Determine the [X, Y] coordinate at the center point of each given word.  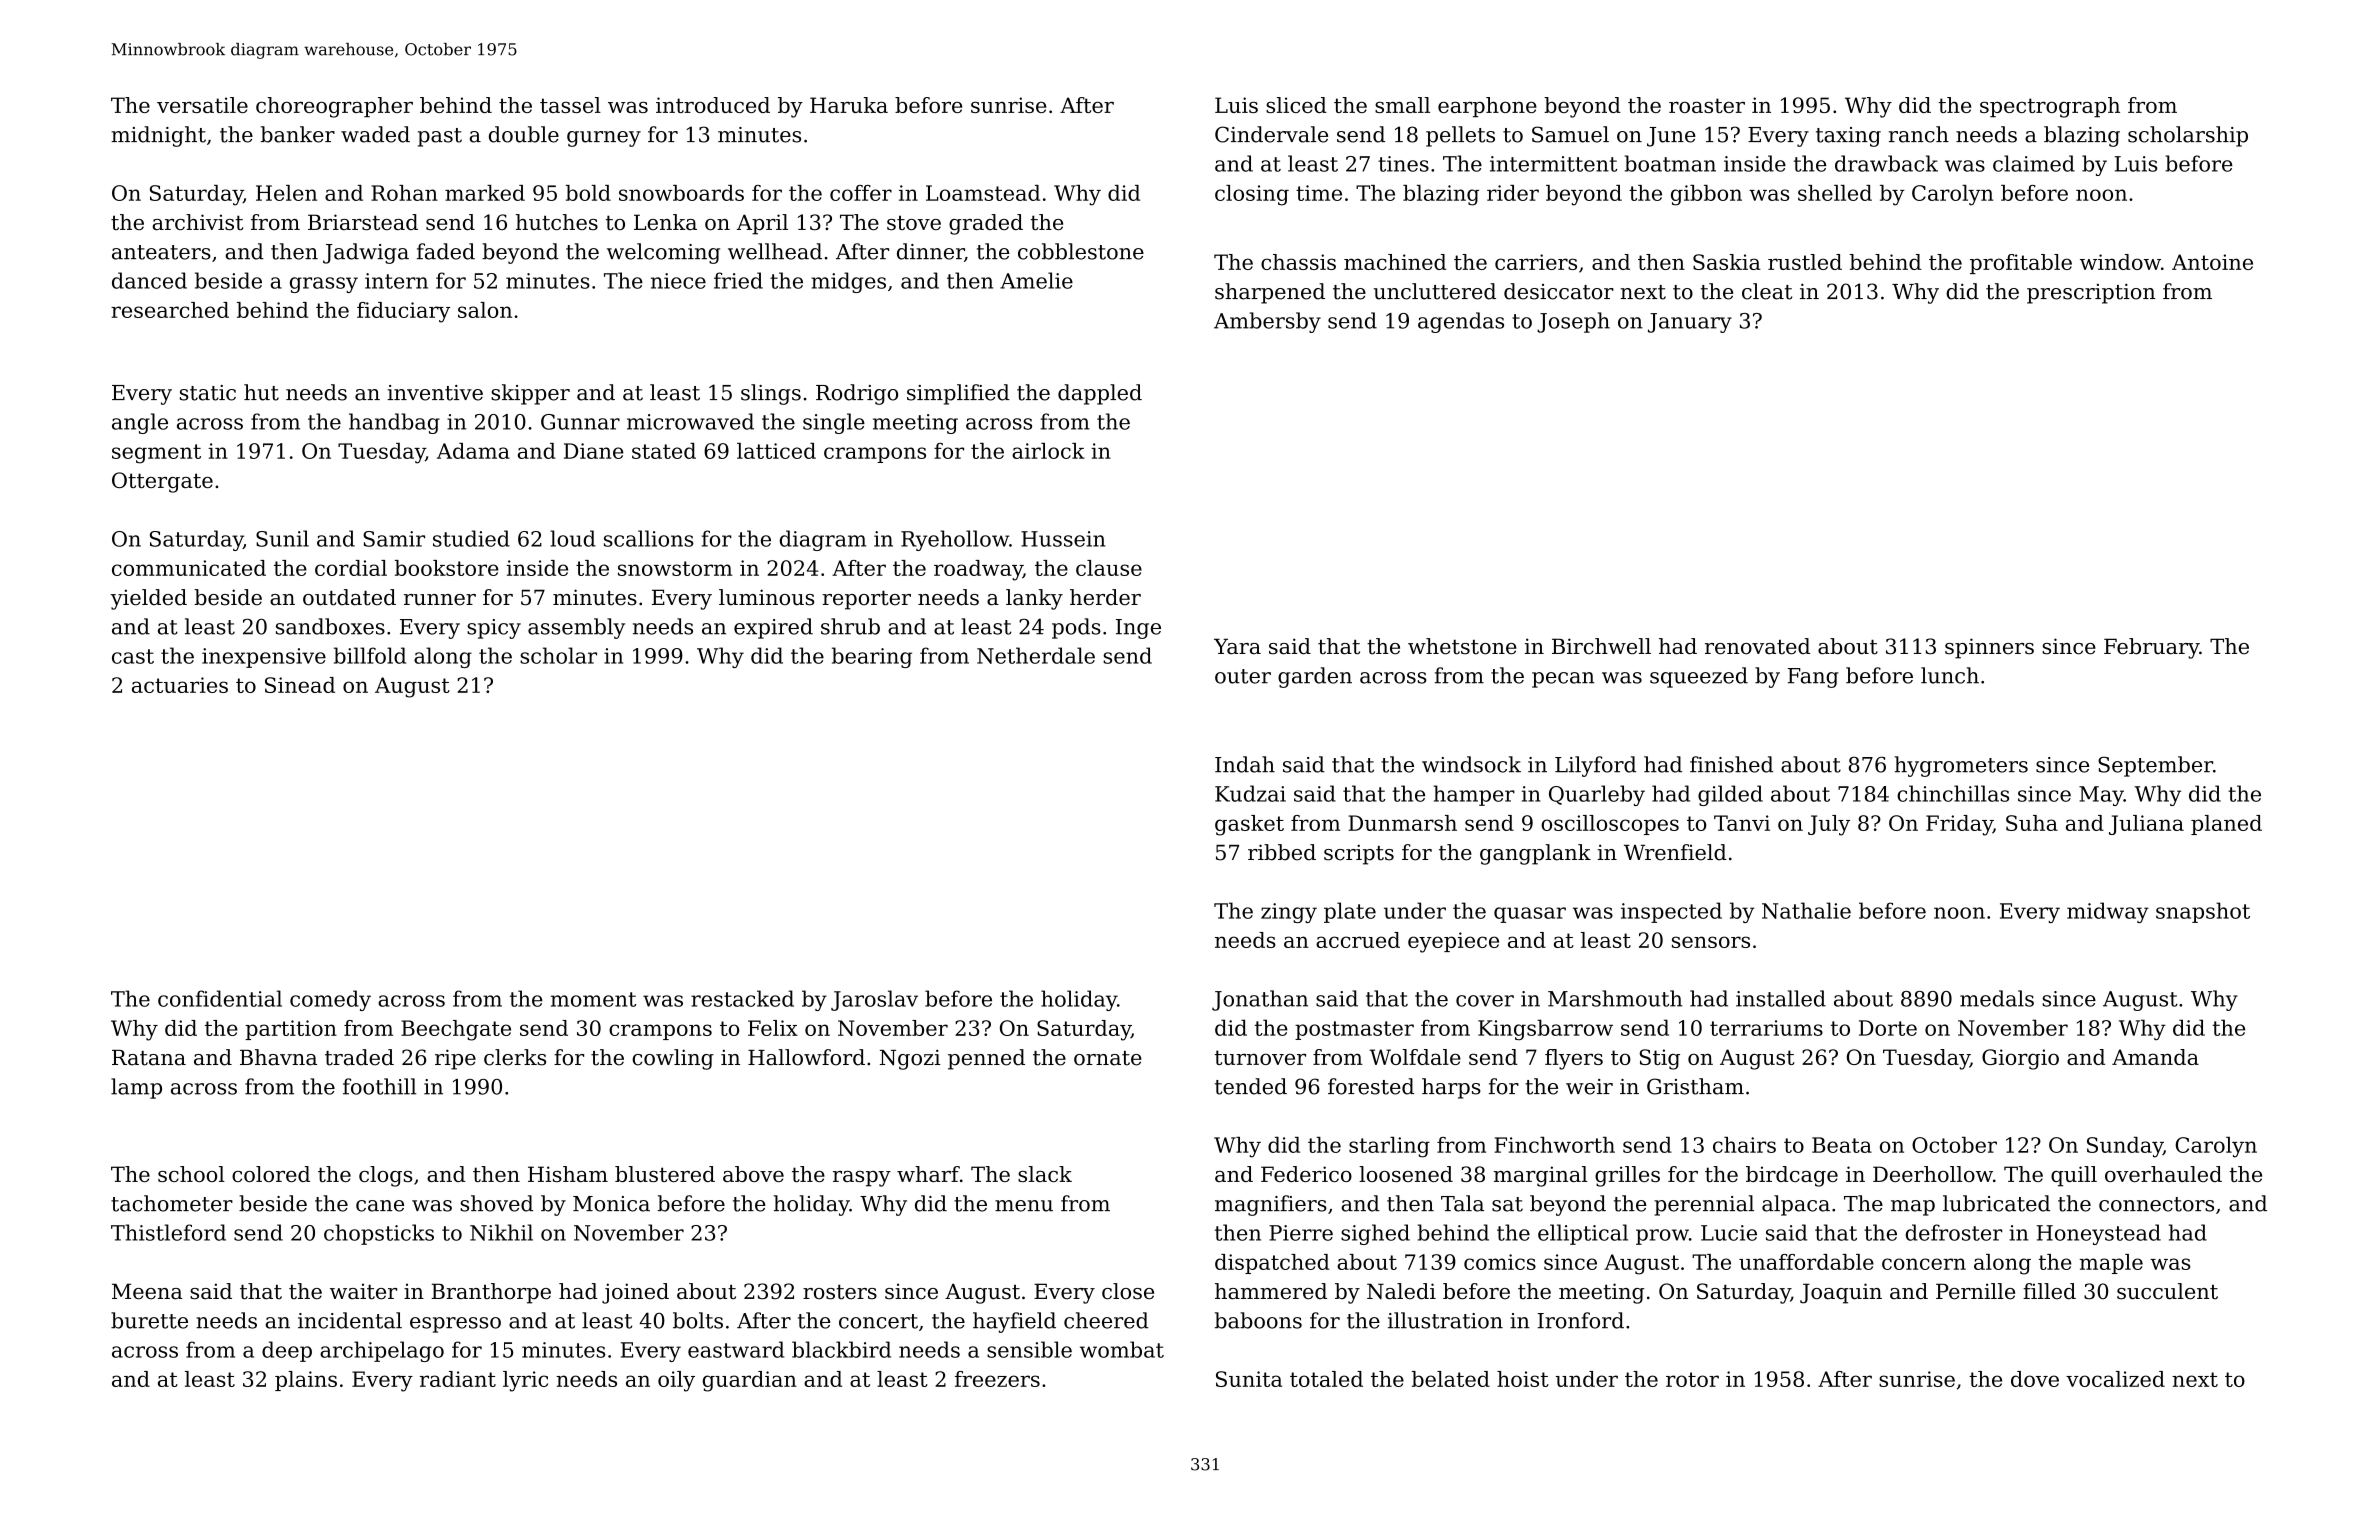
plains [306, 1381]
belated [1451, 1379]
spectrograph [2050, 107]
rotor [1692, 1379]
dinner [930, 251]
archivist [197, 222]
